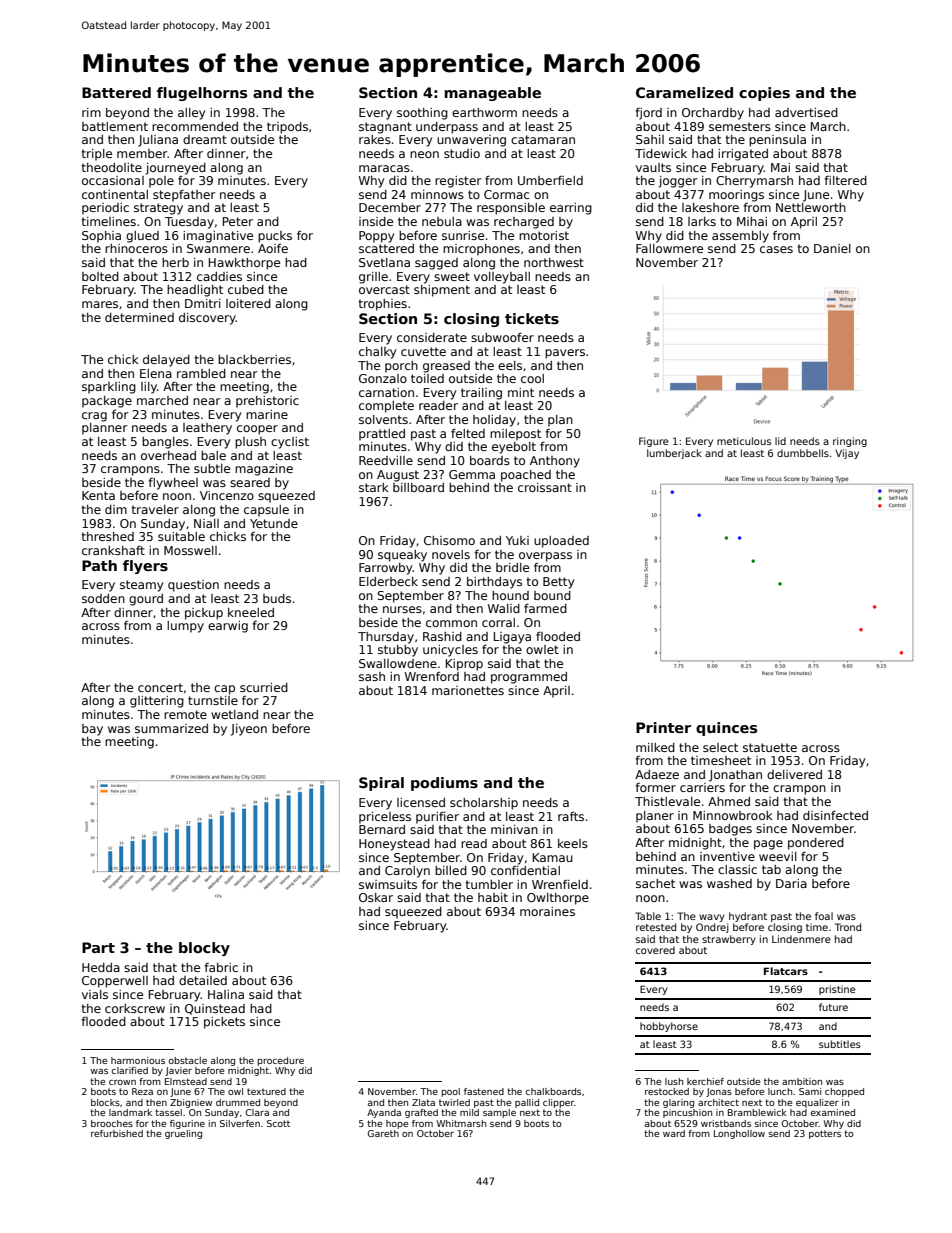 This page has height=1233, width=952. What do you see at coordinates (669, 248) in the page?
I see `Fallowmere` at bounding box center [669, 248].
